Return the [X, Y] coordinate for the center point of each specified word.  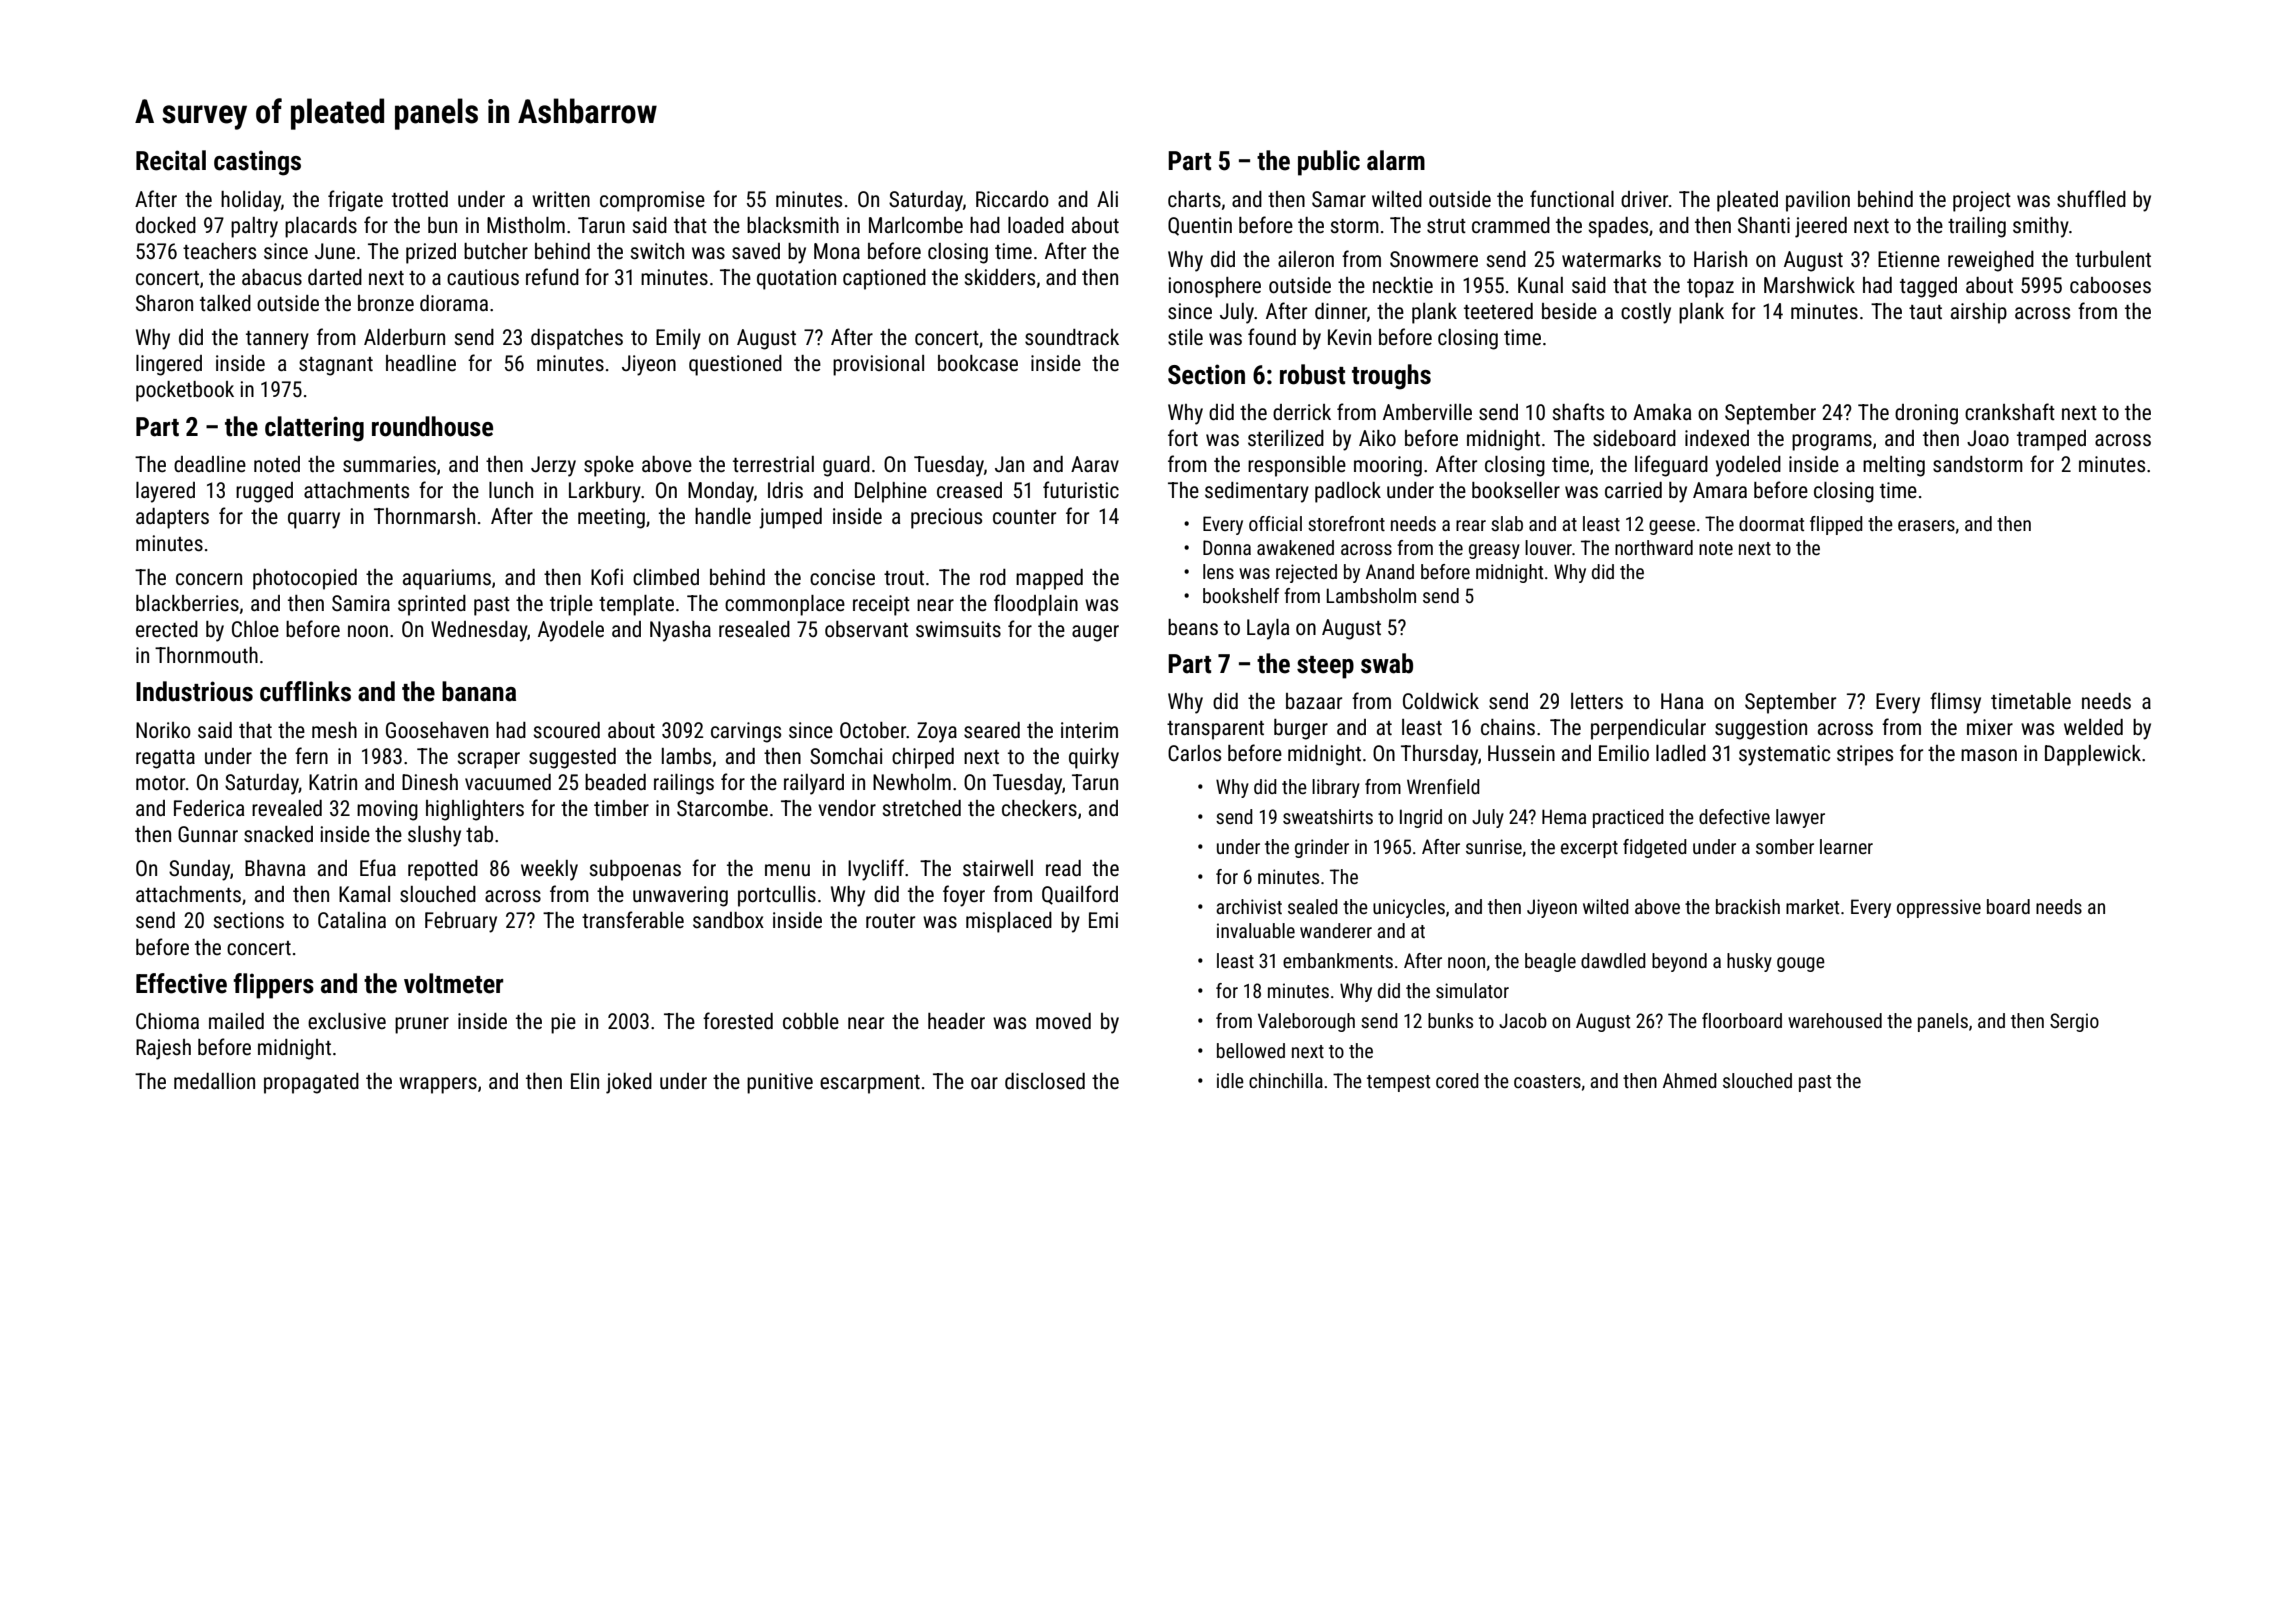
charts [1194, 199]
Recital [171, 160]
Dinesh [430, 782]
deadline [210, 464]
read [1063, 868]
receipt [881, 605]
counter [1024, 517]
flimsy [1955, 703]
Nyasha [680, 631]
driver [1644, 199]
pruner [422, 1025]
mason [1989, 755]
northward [1654, 547]
